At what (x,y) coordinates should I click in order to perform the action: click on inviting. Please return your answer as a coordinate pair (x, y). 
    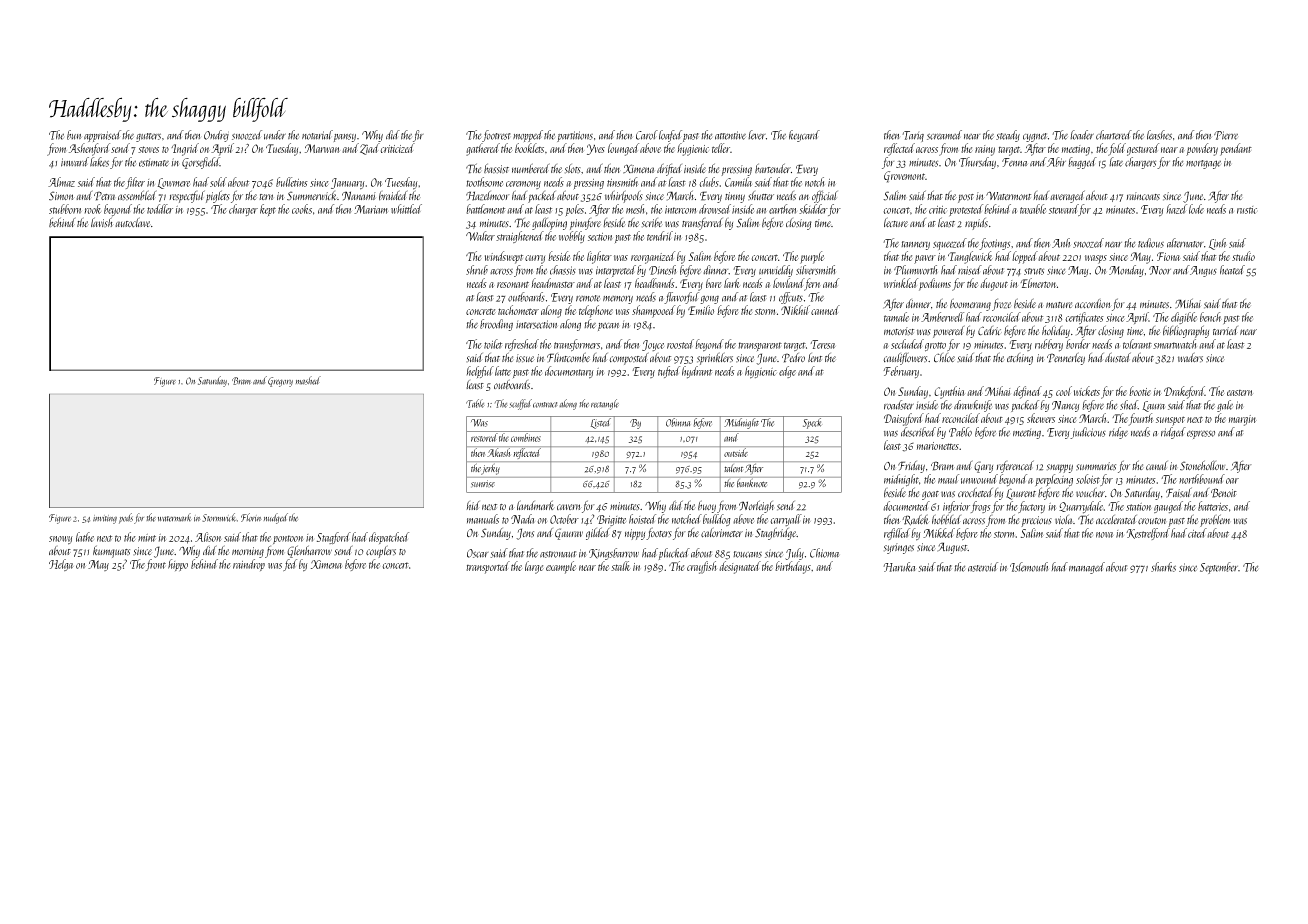
    Looking at the image, I should click on (105, 519).
